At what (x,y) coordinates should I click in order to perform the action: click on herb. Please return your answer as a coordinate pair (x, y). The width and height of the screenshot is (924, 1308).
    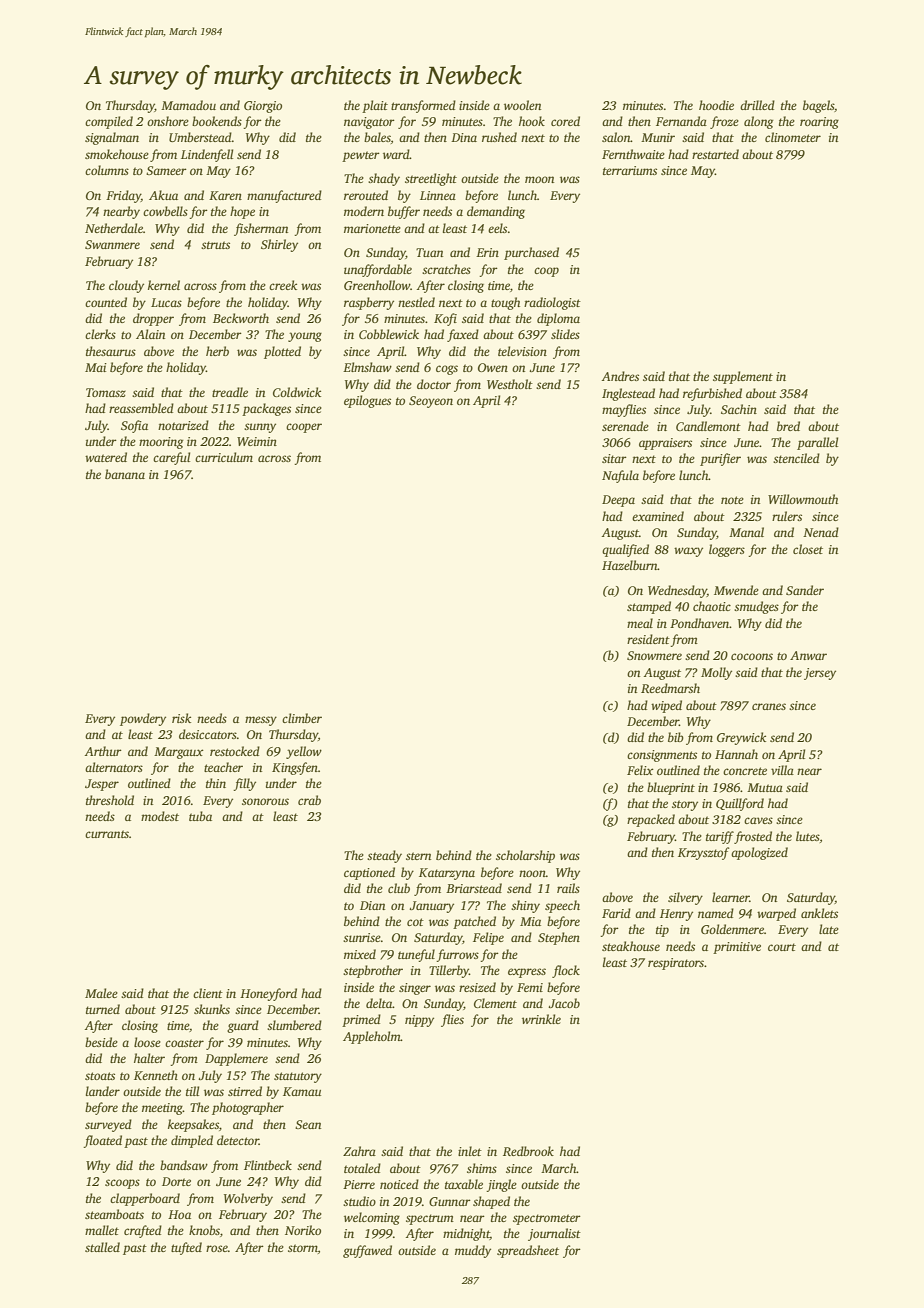
    Looking at the image, I should click on (217, 351).
